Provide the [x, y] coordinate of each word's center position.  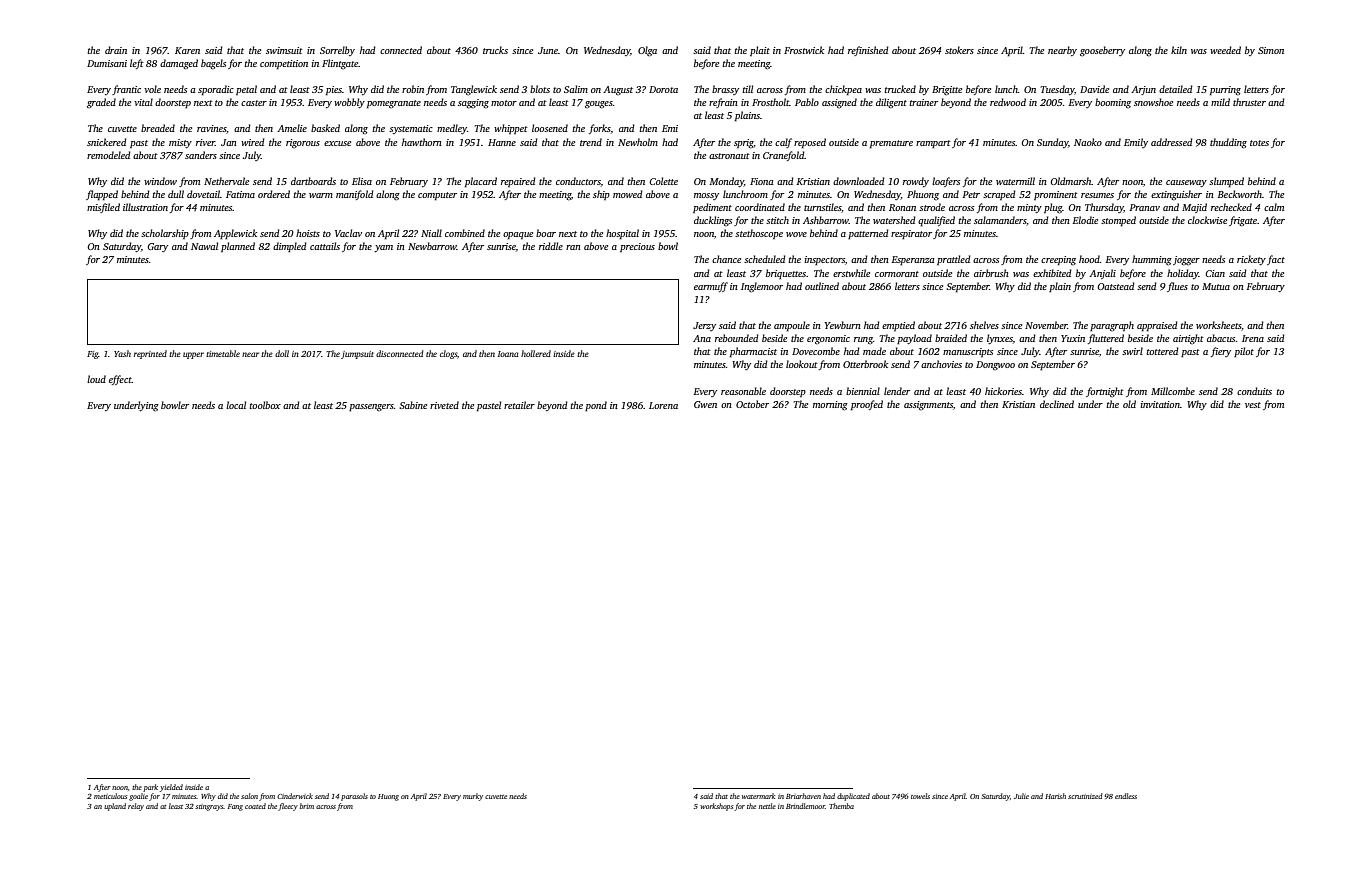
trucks [495, 50]
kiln [1179, 50]
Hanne [502, 142]
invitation [1160, 404]
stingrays [209, 807]
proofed [867, 405]
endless [1126, 796]
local [236, 405]
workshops [716, 807]
